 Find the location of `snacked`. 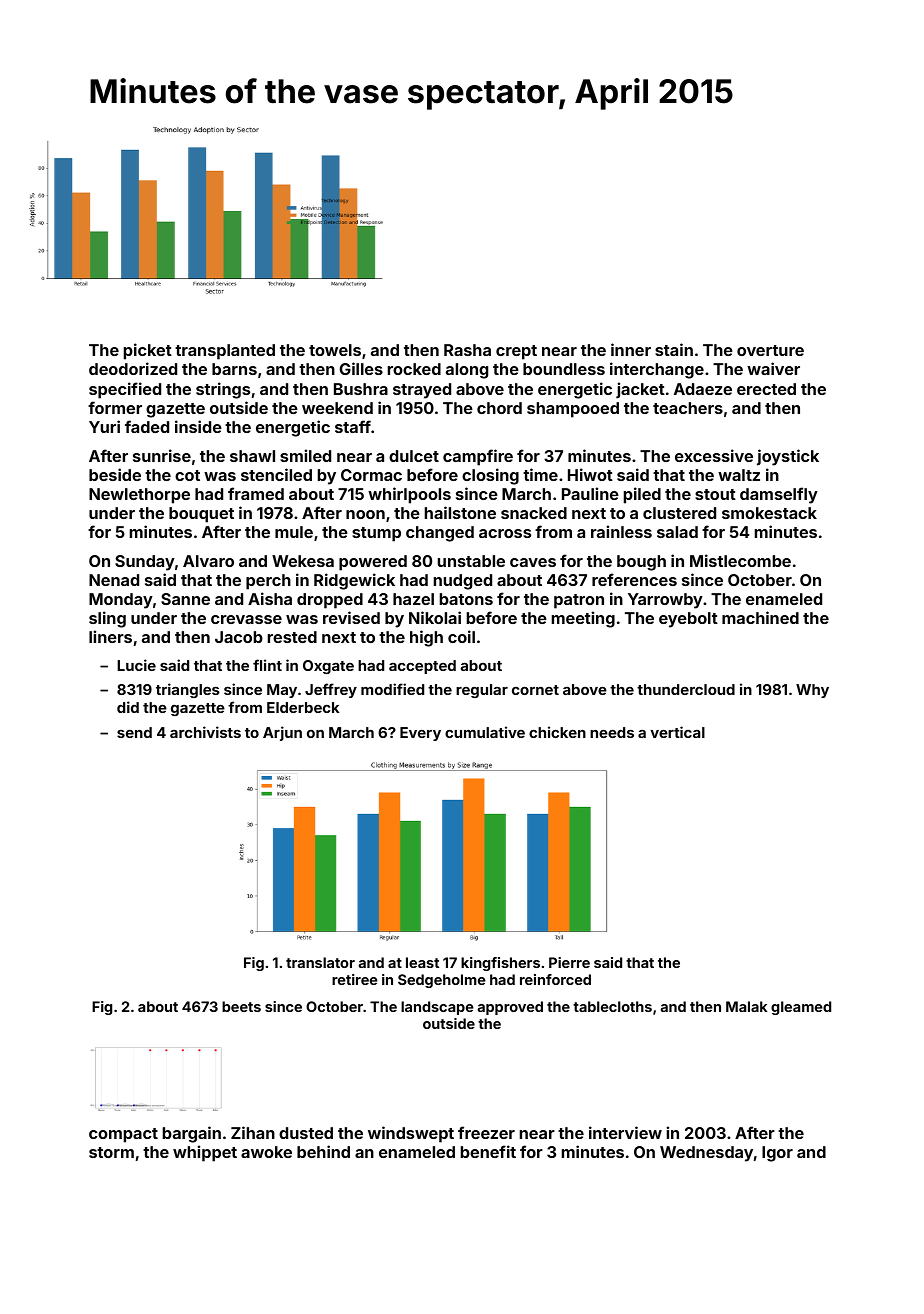

snacked is located at coordinates (534, 513).
